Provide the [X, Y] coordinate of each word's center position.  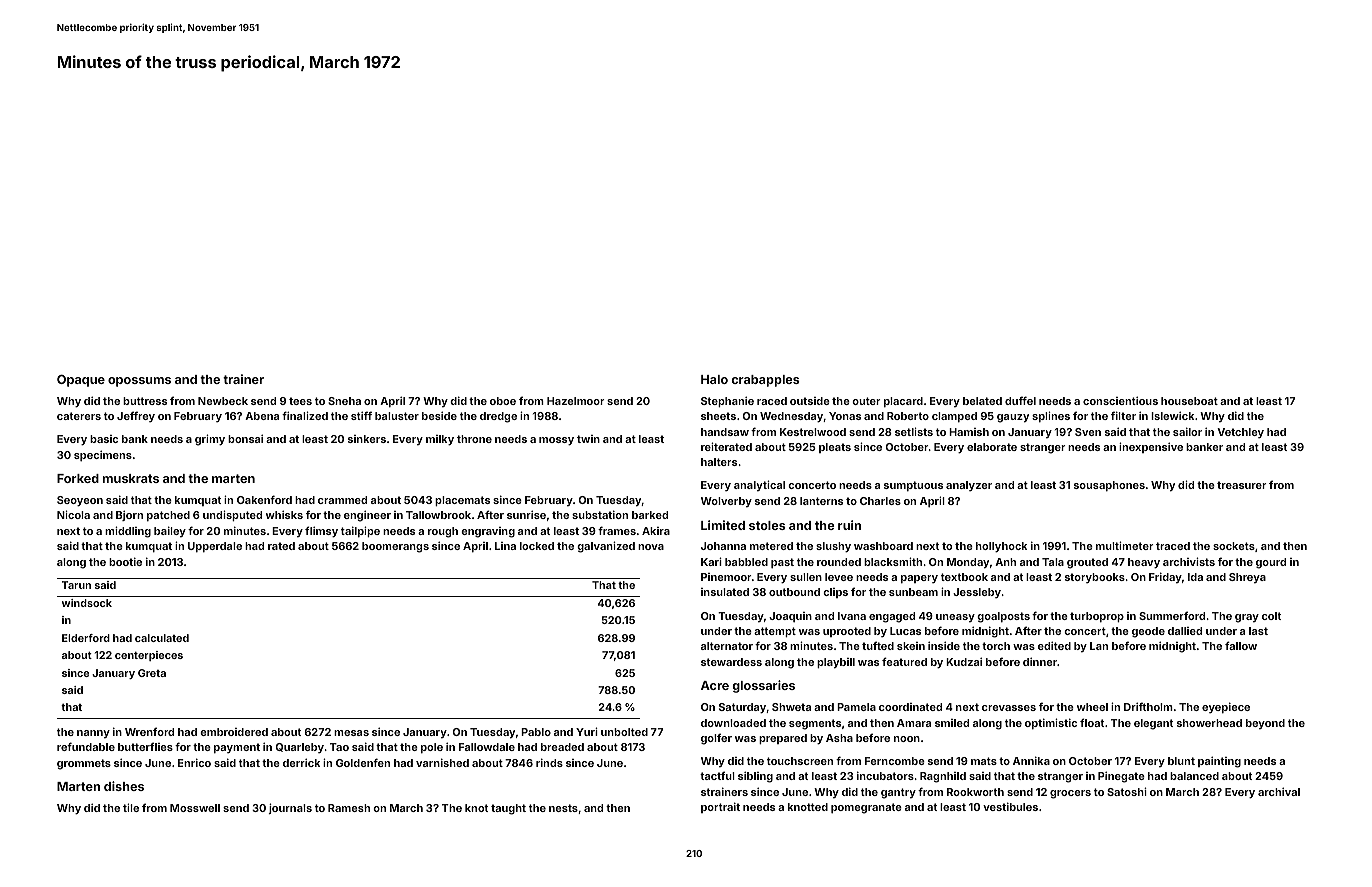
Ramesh [349, 808]
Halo [714, 379]
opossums [139, 382]
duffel [1020, 400]
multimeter [1125, 545]
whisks [284, 514]
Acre [715, 685]
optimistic [1051, 723]
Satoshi [1127, 791]
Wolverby [726, 502]
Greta [152, 673]
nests [563, 808]
